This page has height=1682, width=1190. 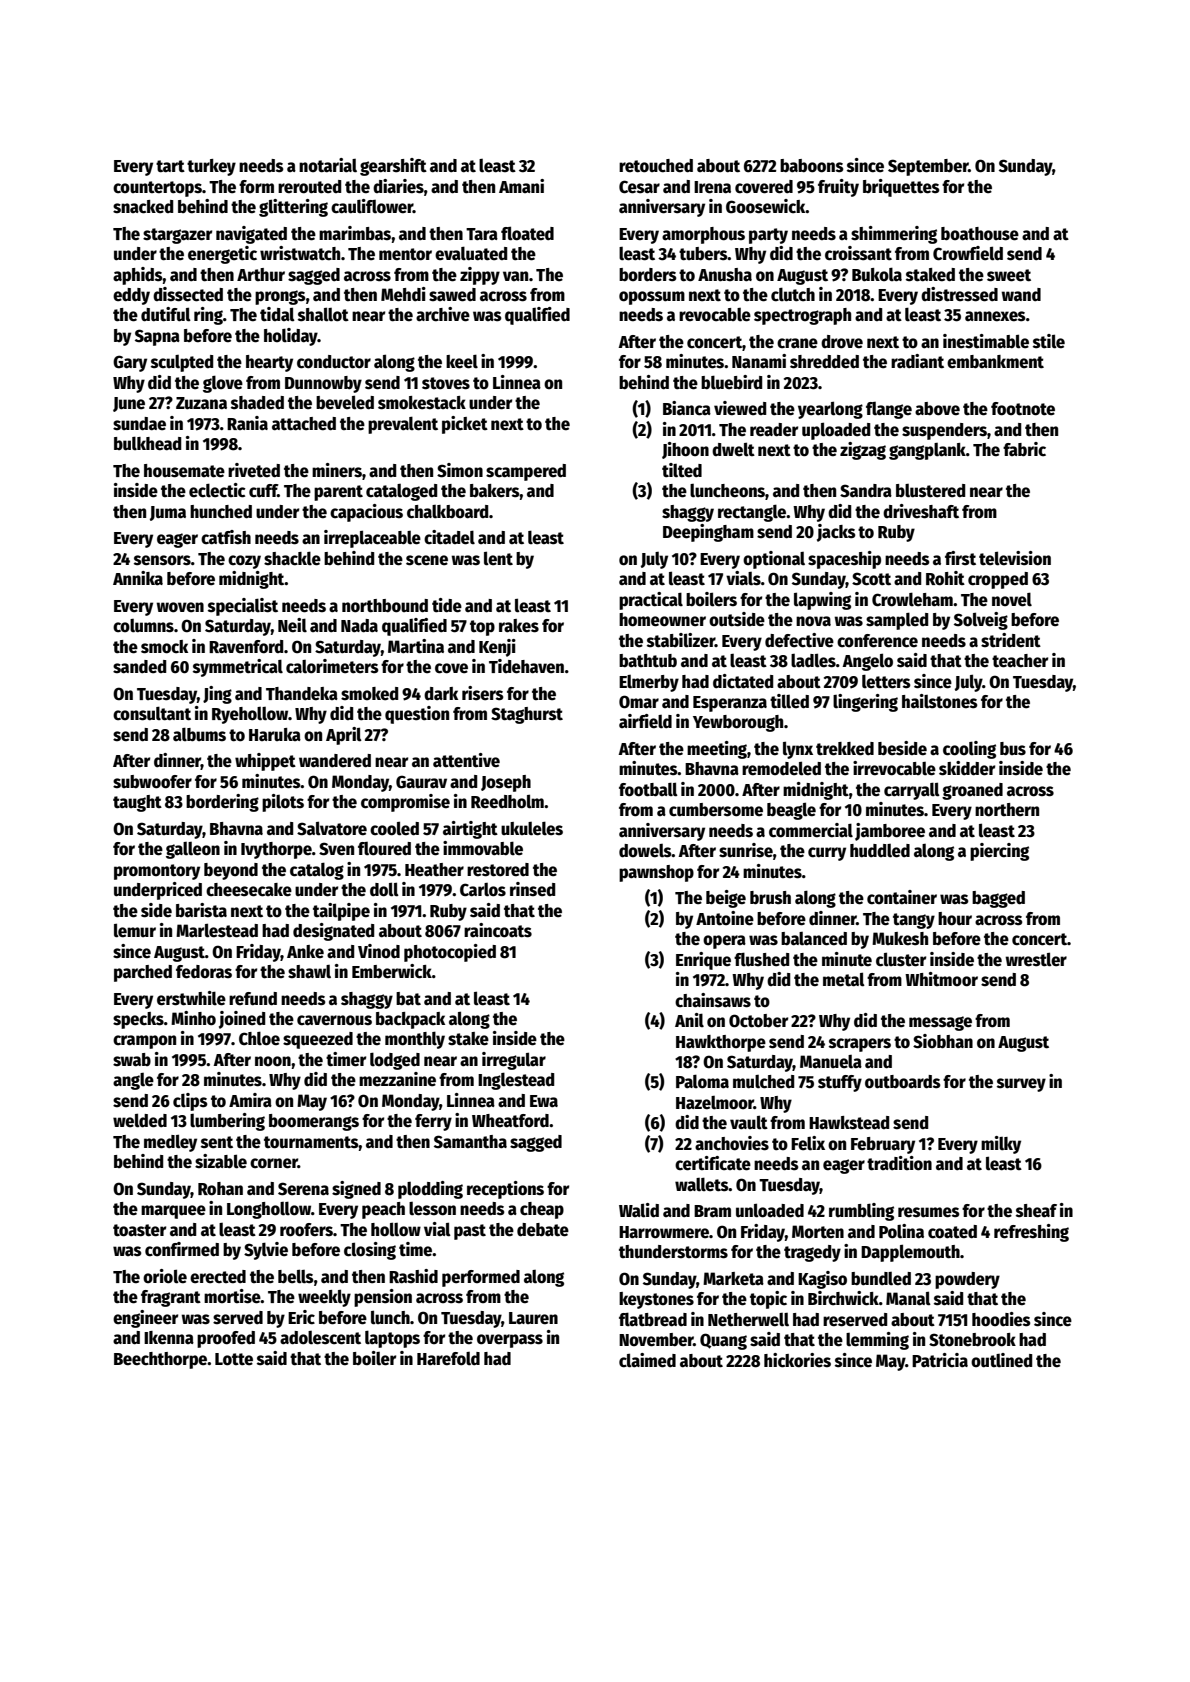 What do you see at coordinates (940, 701) in the page?
I see `hailstones` at bounding box center [940, 701].
